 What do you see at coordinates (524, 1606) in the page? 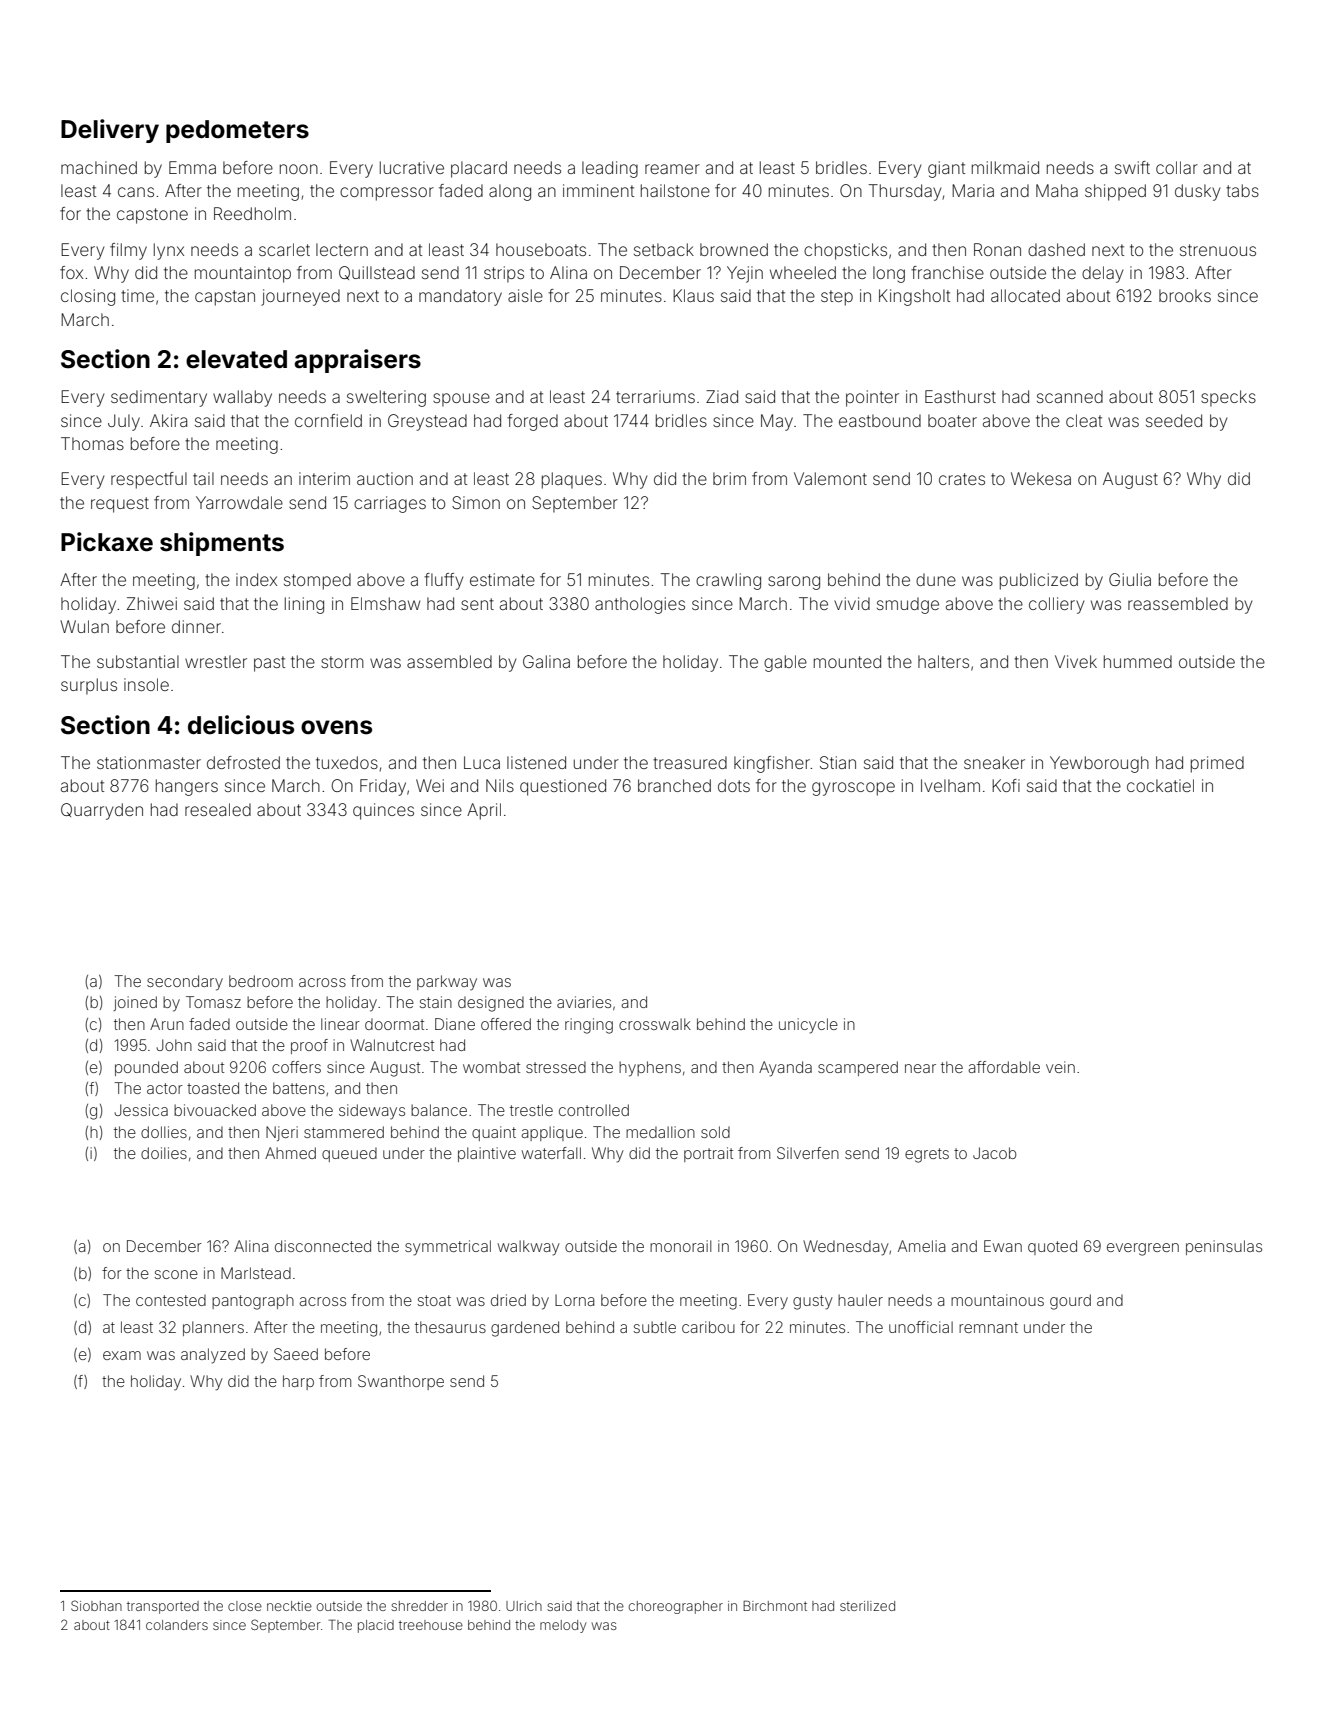
I see `Ulrich` at bounding box center [524, 1606].
